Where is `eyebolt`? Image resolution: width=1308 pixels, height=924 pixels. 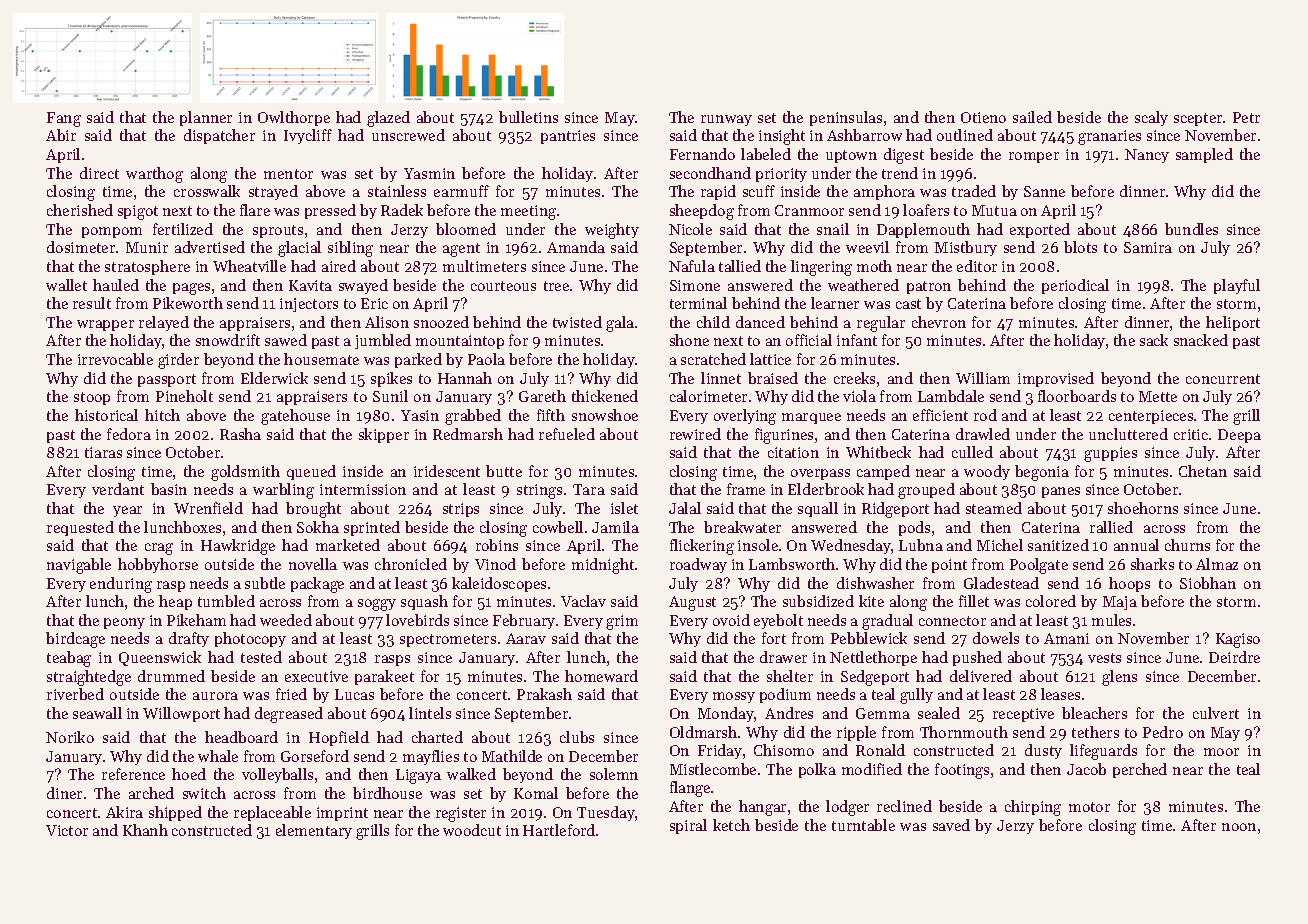 eyebolt is located at coordinates (778, 621).
